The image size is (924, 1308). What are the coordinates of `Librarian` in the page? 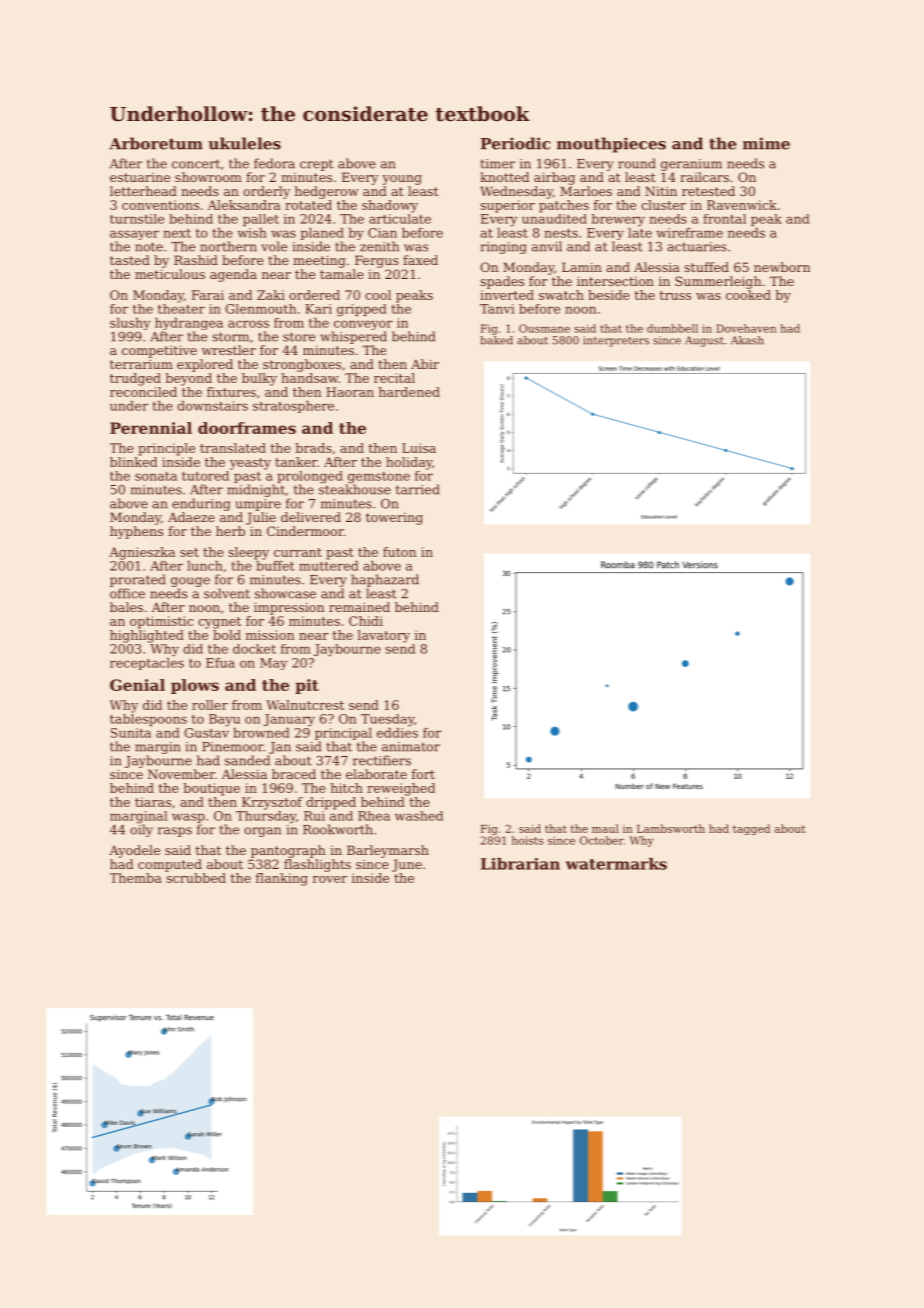 It's located at (520, 864).
